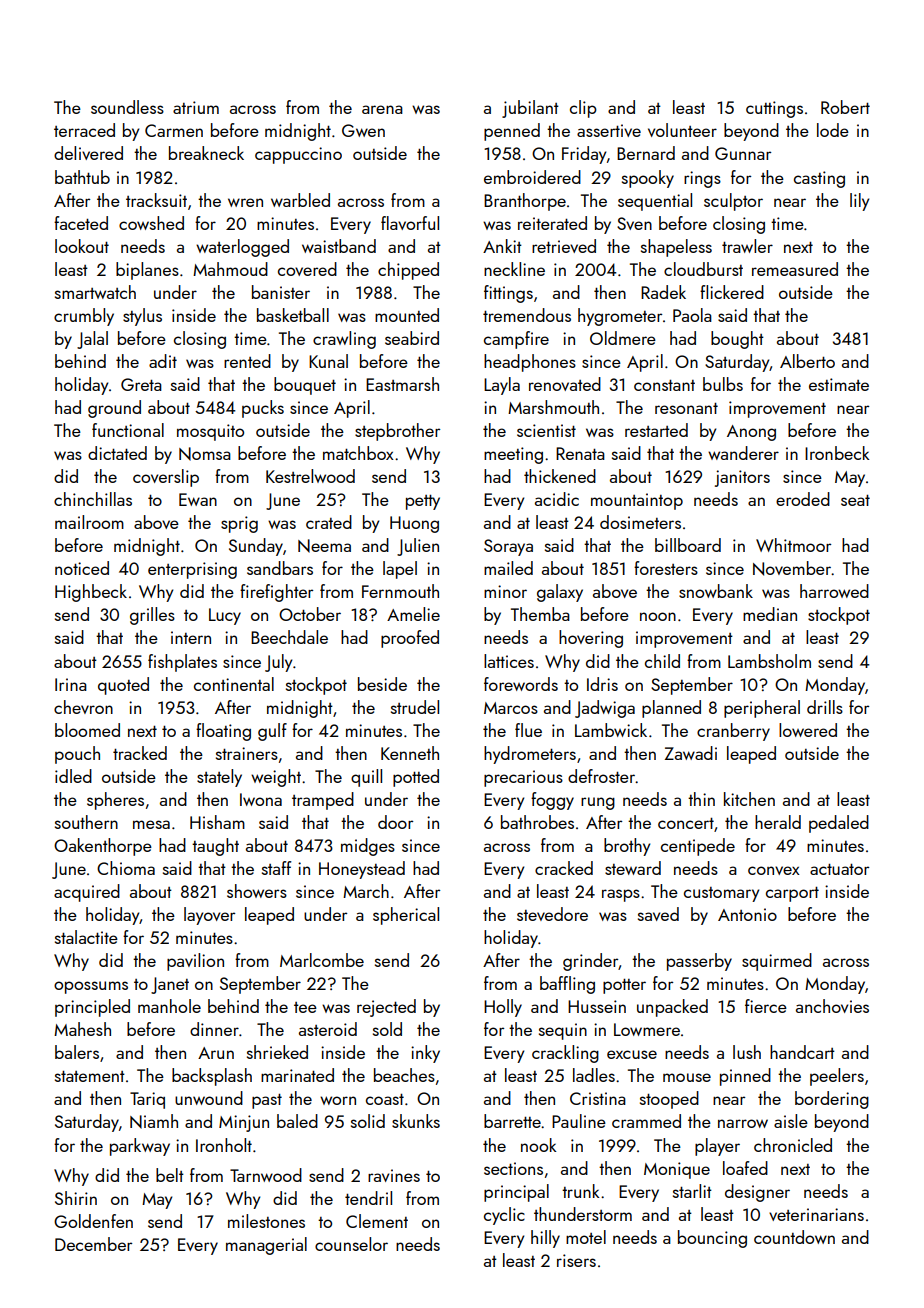 The height and width of the screenshot is (1308, 924). Describe the element at coordinates (239, 524) in the screenshot. I see `sprig` at that location.
